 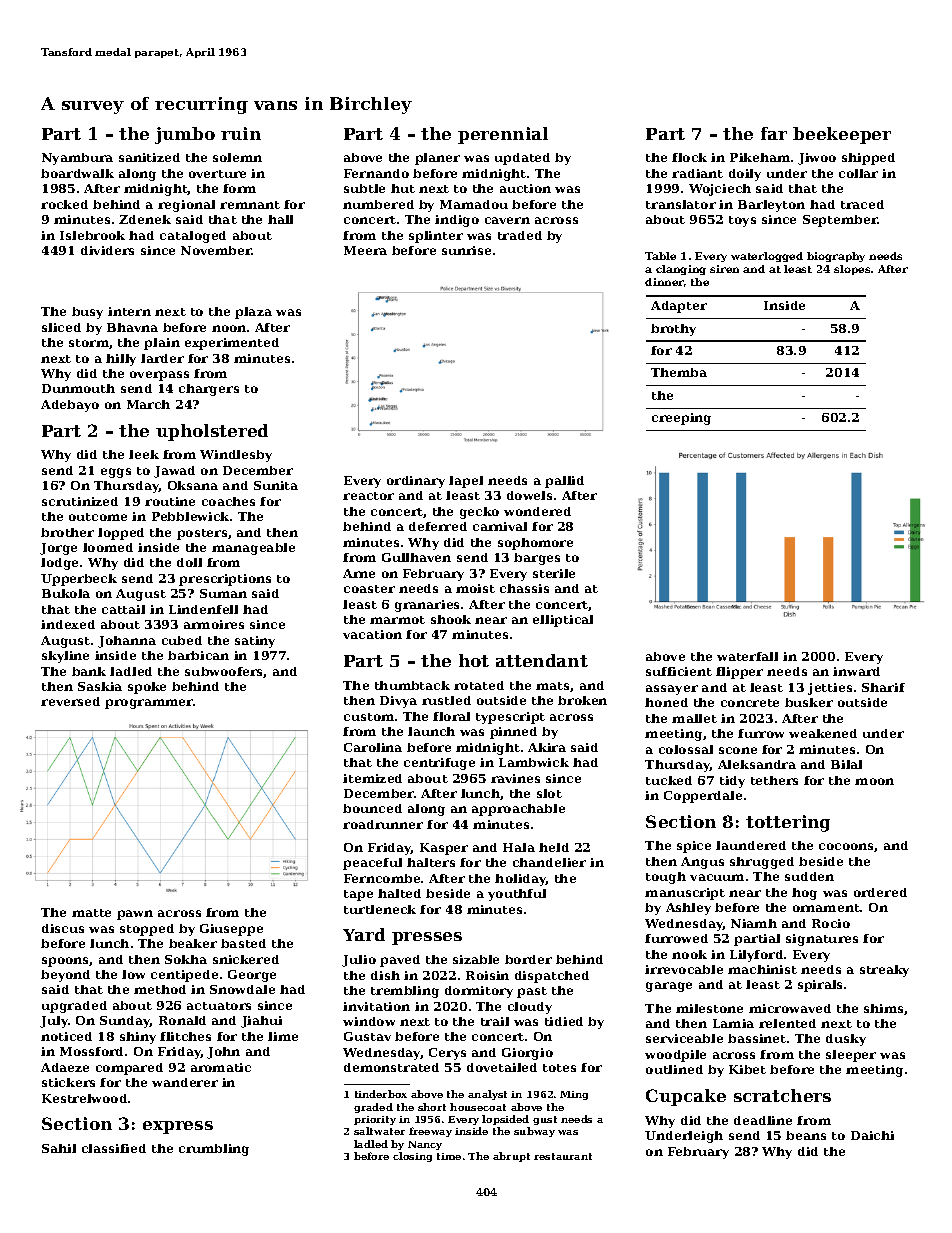 I want to click on reactor, so click(x=368, y=496).
